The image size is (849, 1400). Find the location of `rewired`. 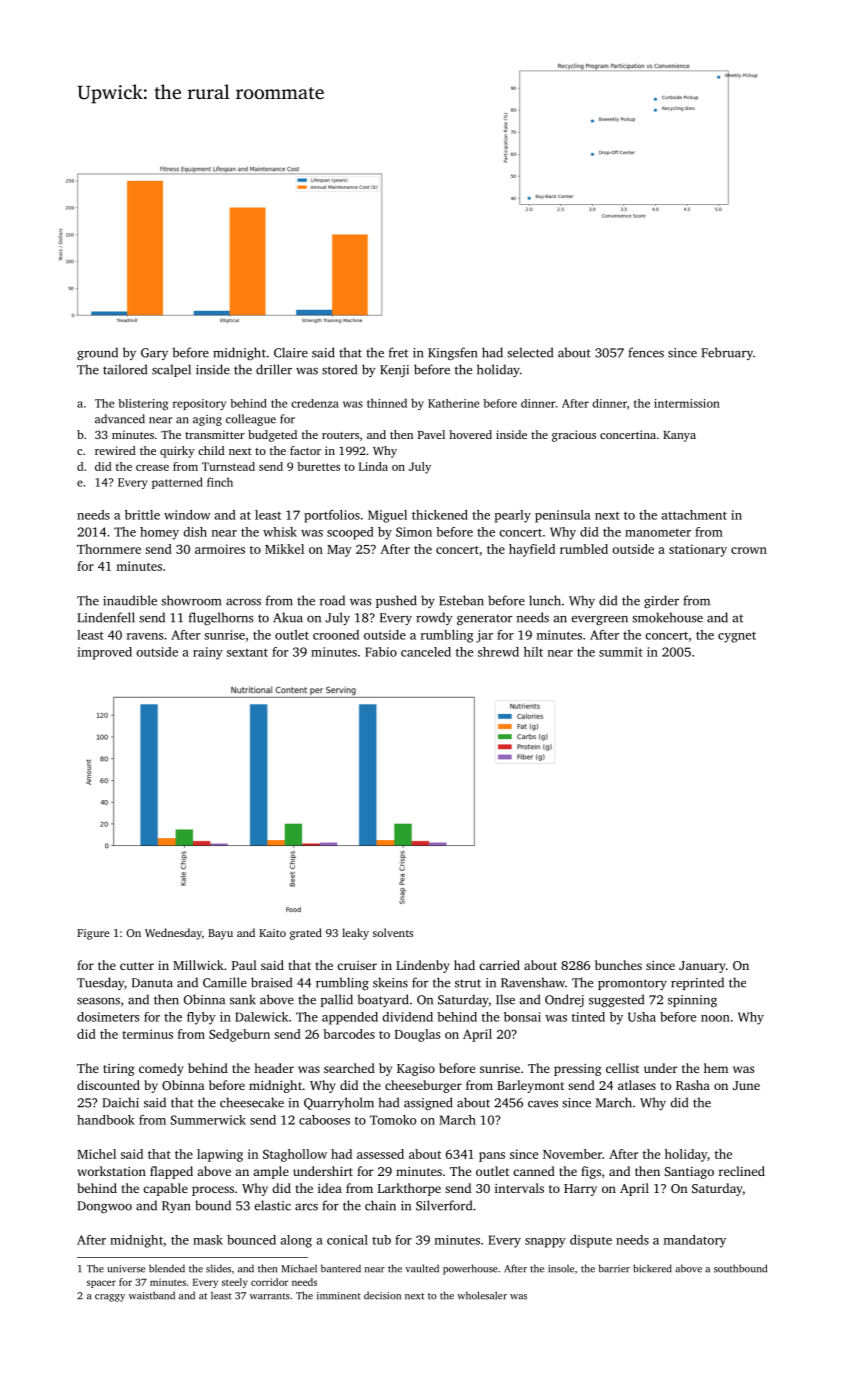

rewired is located at coordinates (115, 450).
